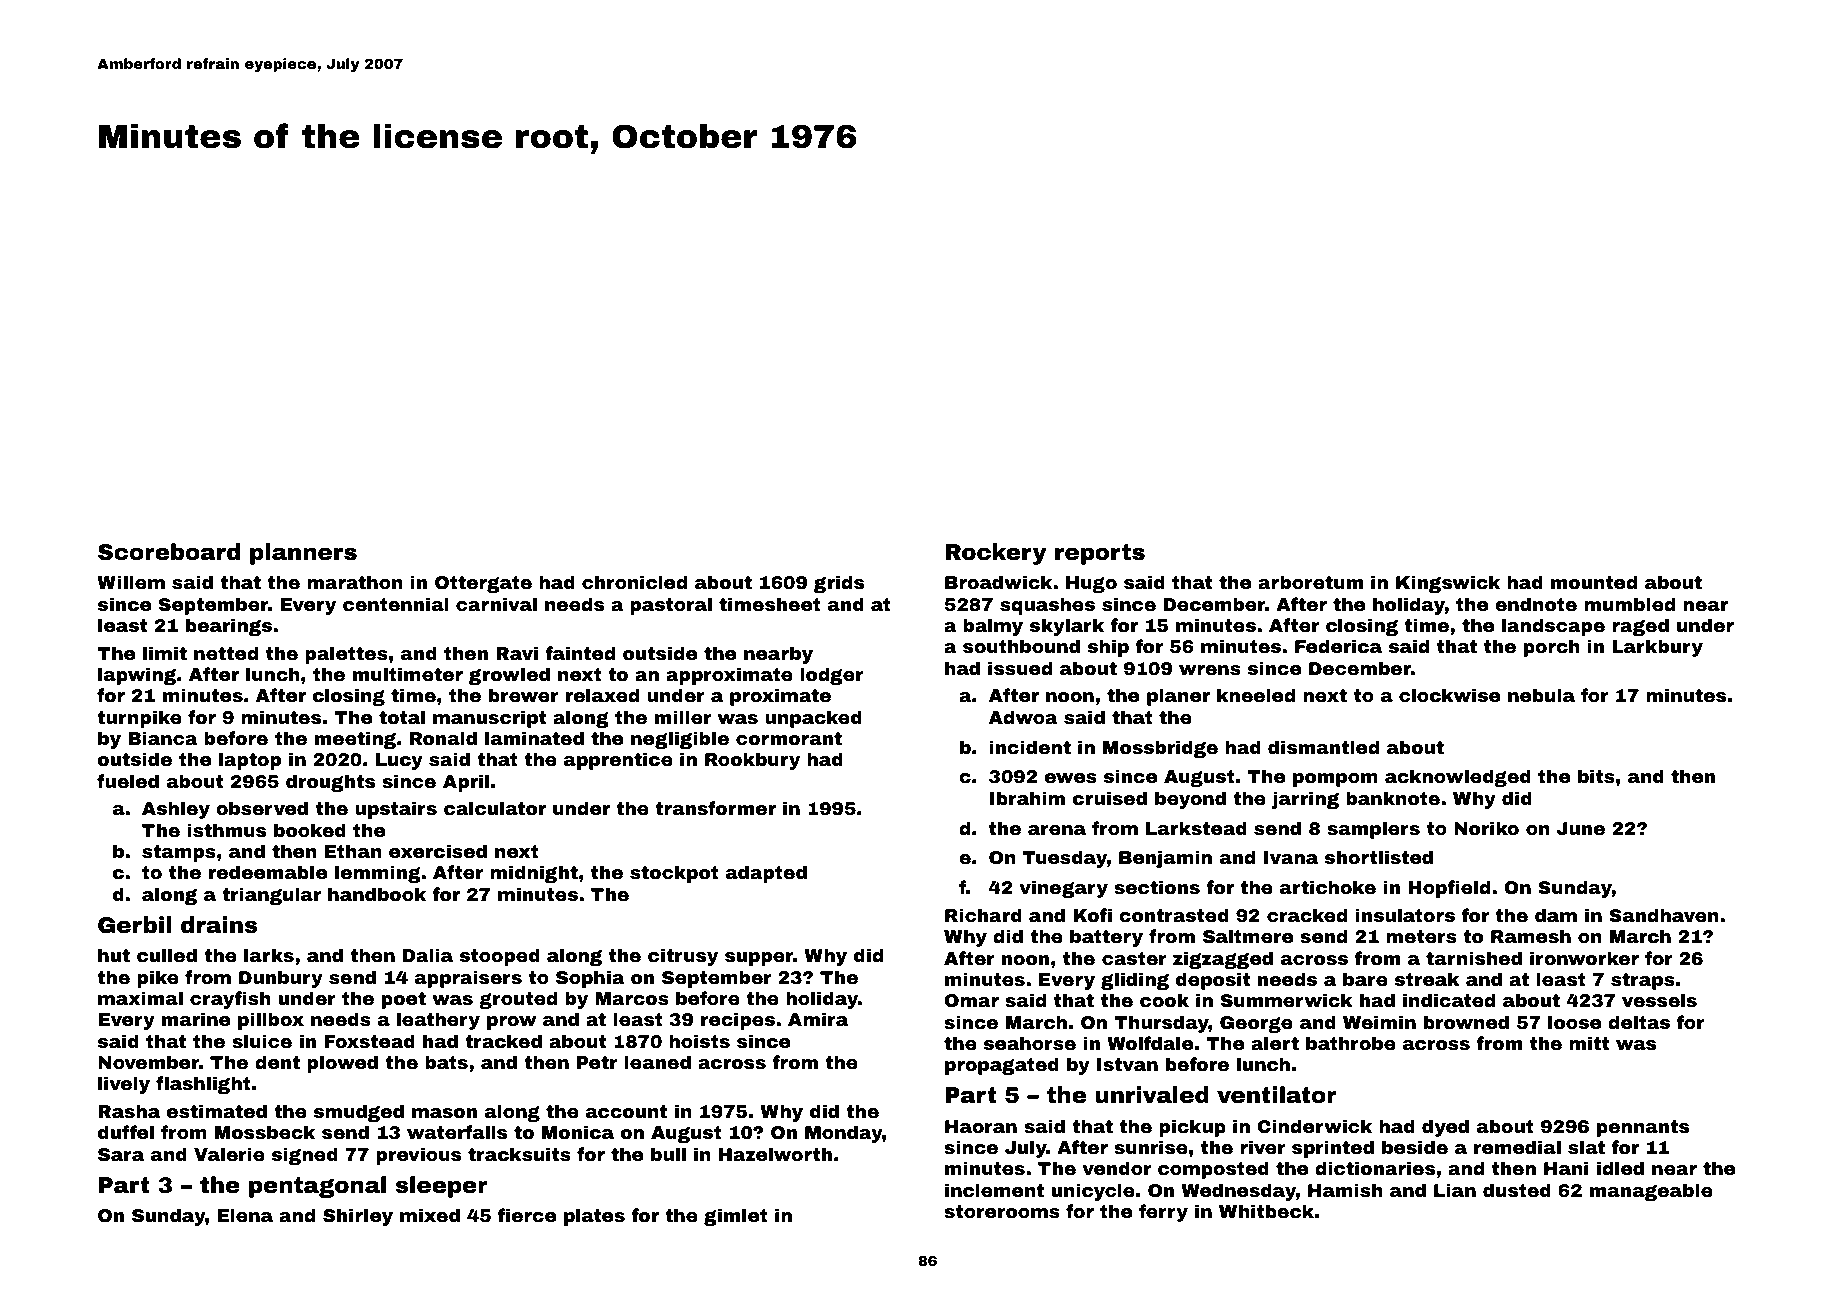 This image has width=1836, height=1298. Describe the element at coordinates (1100, 554) in the image. I see `reports` at that location.
